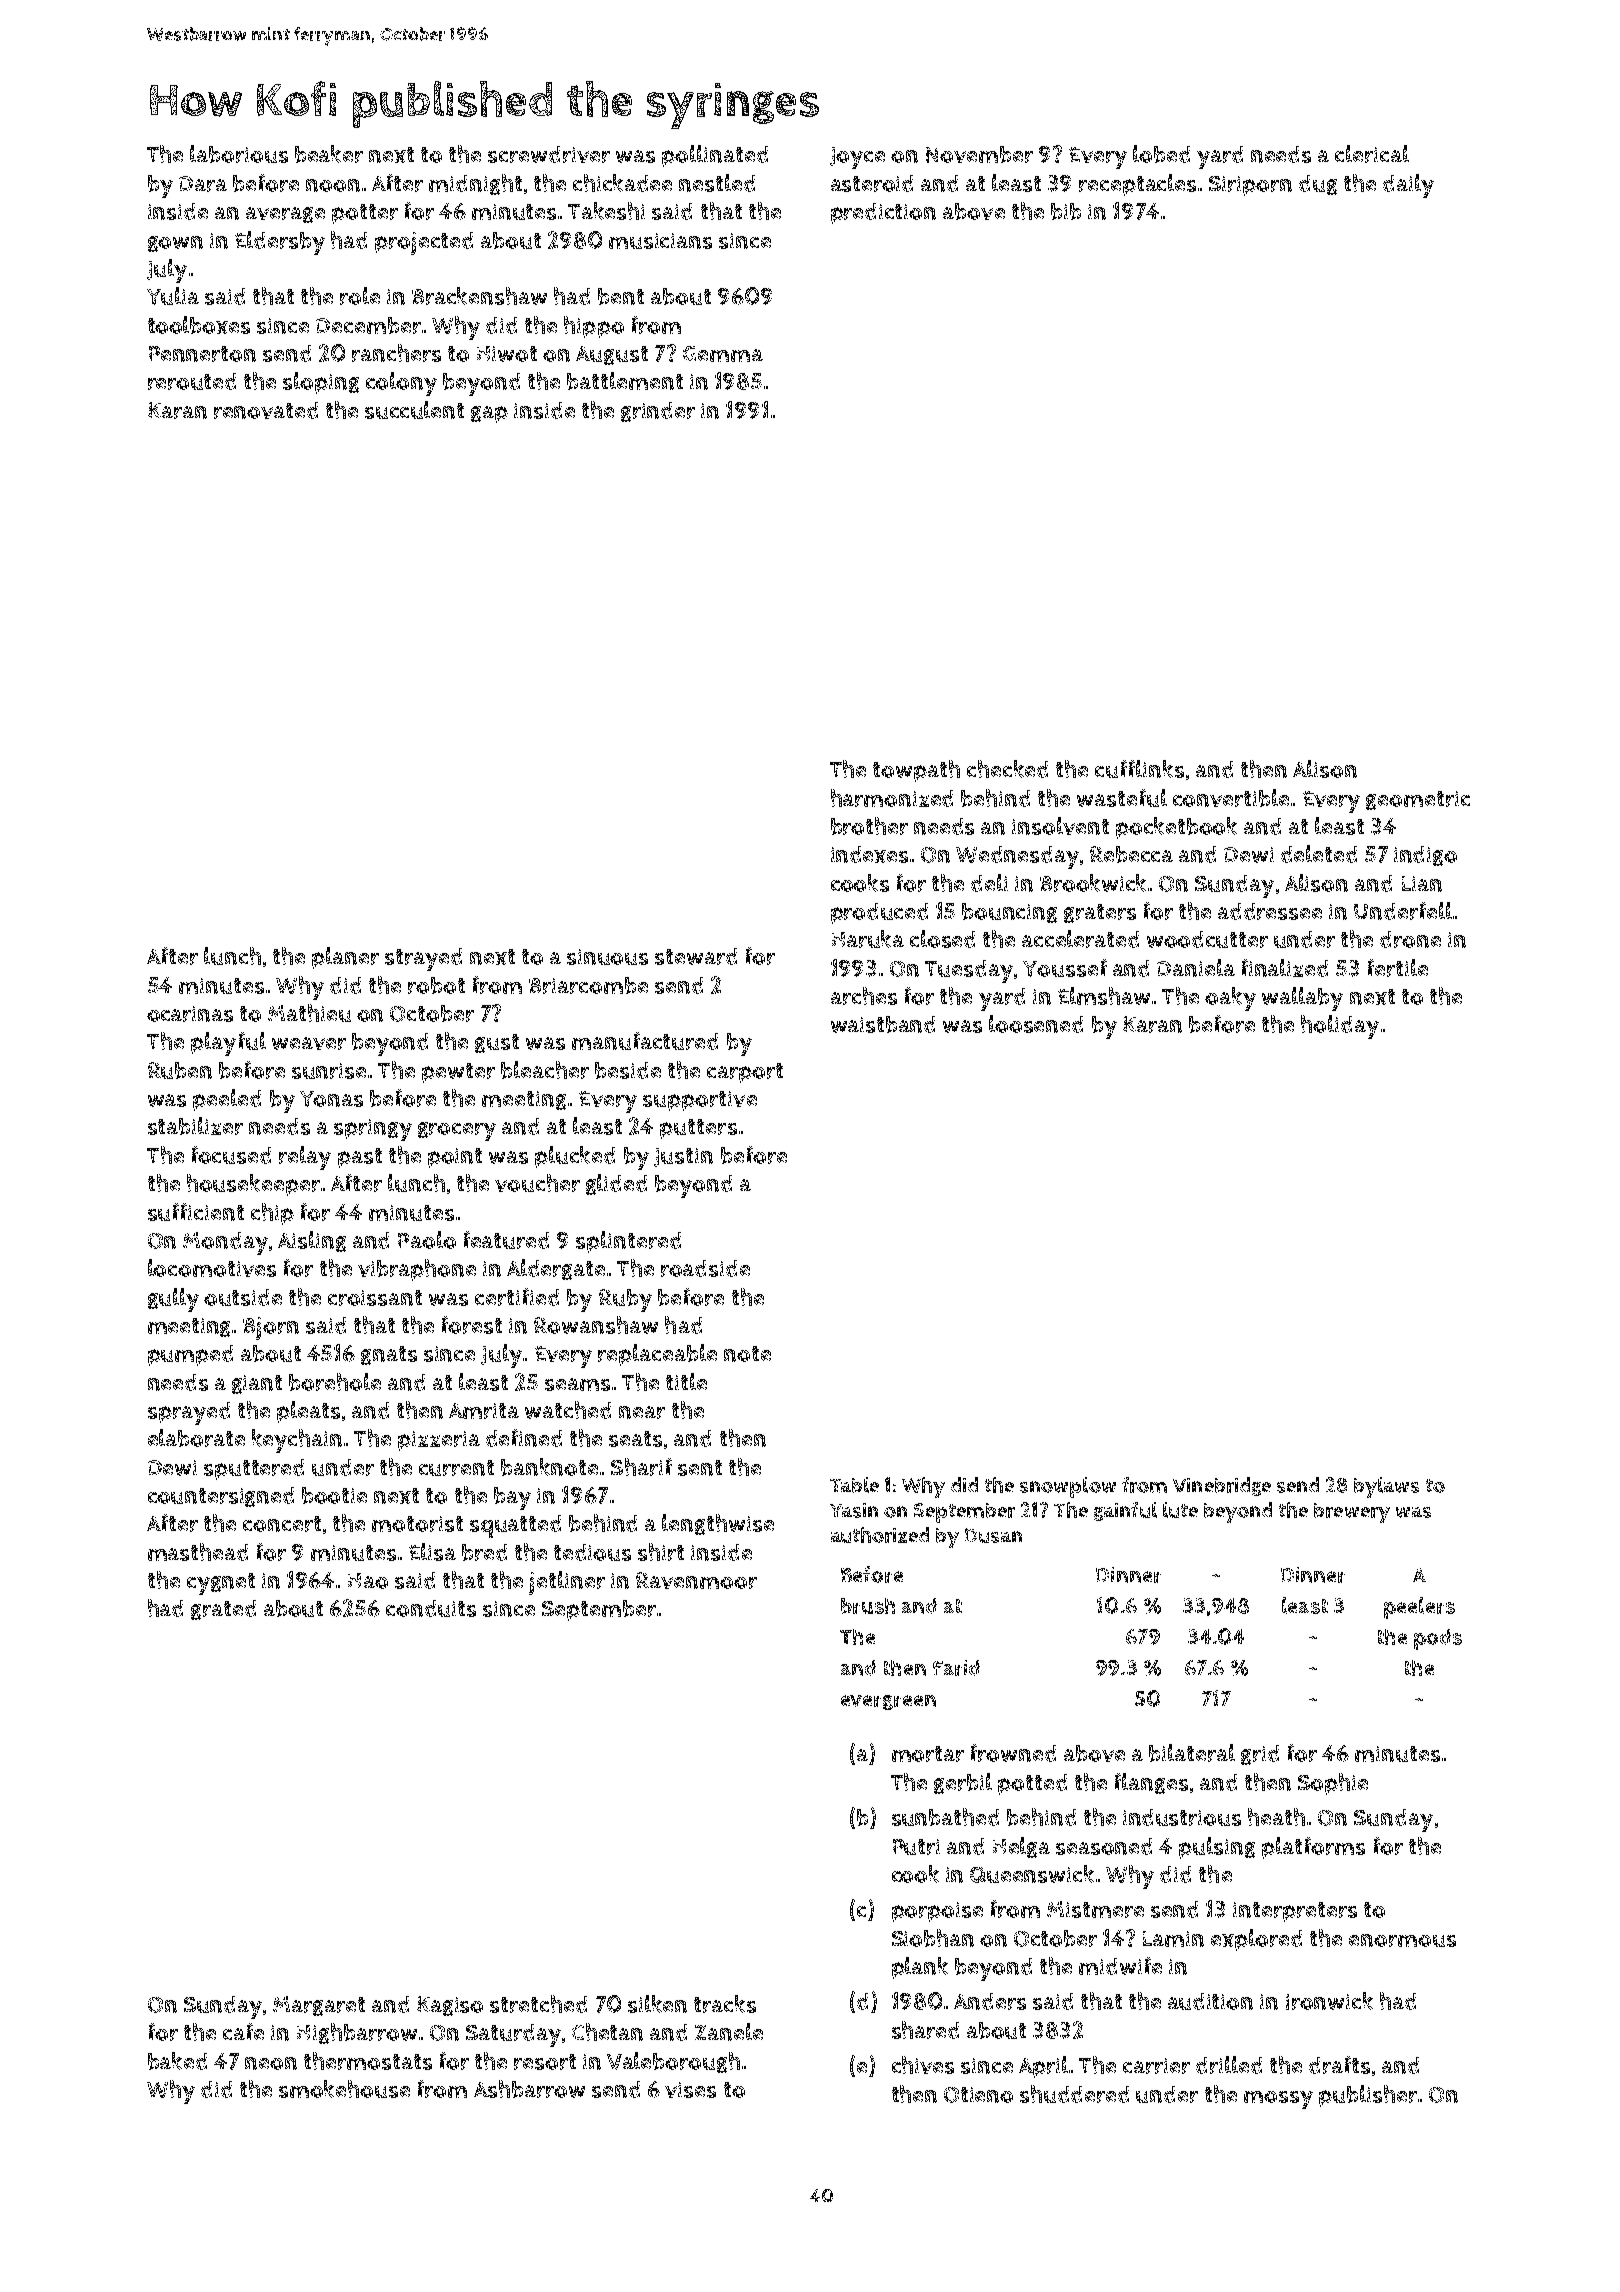 The image size is (1620, 2292). What do you see at coordinates (243, 2031) in the page?
I see `cafe` at bounding box center [243, 2031].
